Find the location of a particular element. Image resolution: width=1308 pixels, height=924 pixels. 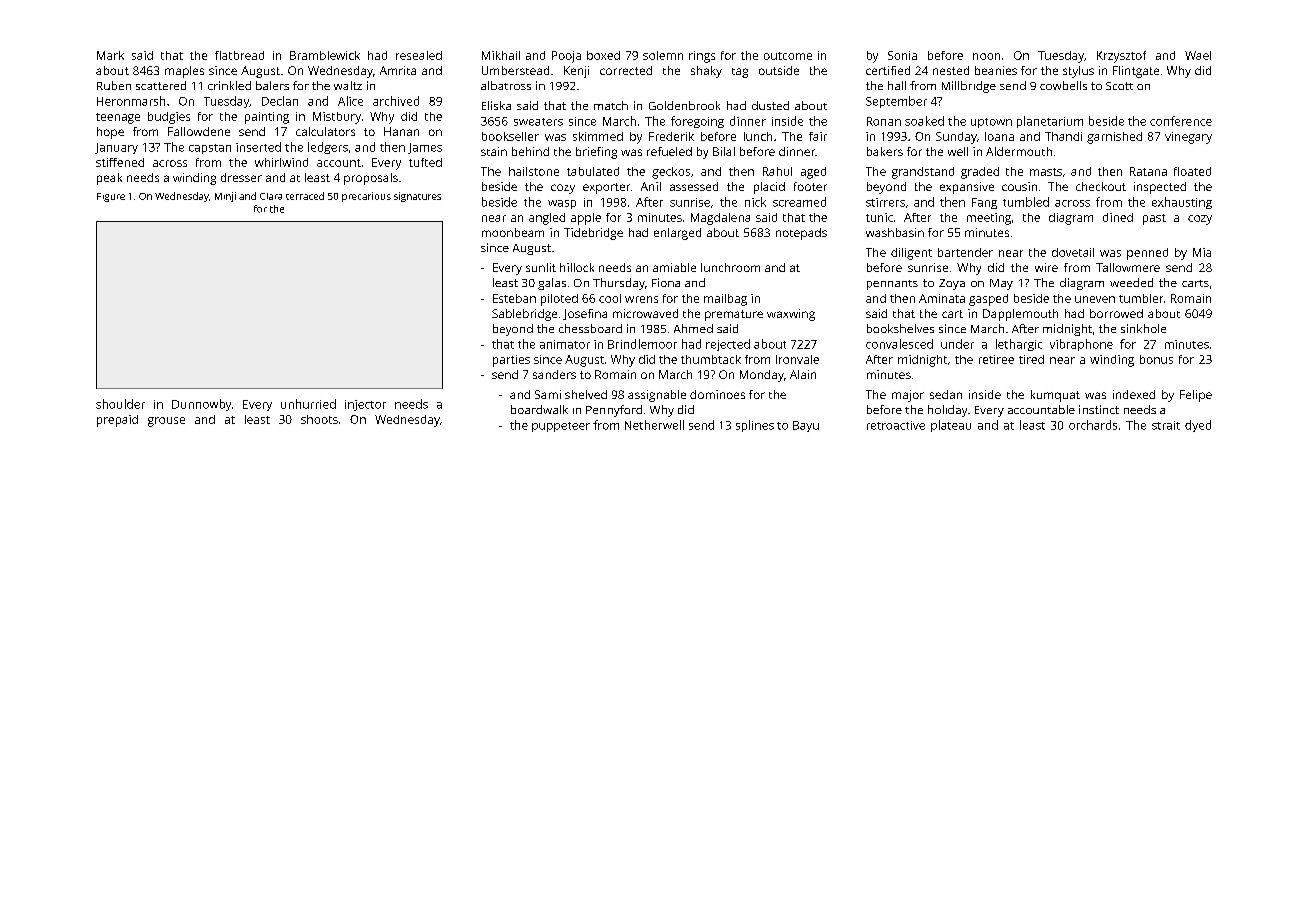

shoulder is located at coordinates (120, 404).
